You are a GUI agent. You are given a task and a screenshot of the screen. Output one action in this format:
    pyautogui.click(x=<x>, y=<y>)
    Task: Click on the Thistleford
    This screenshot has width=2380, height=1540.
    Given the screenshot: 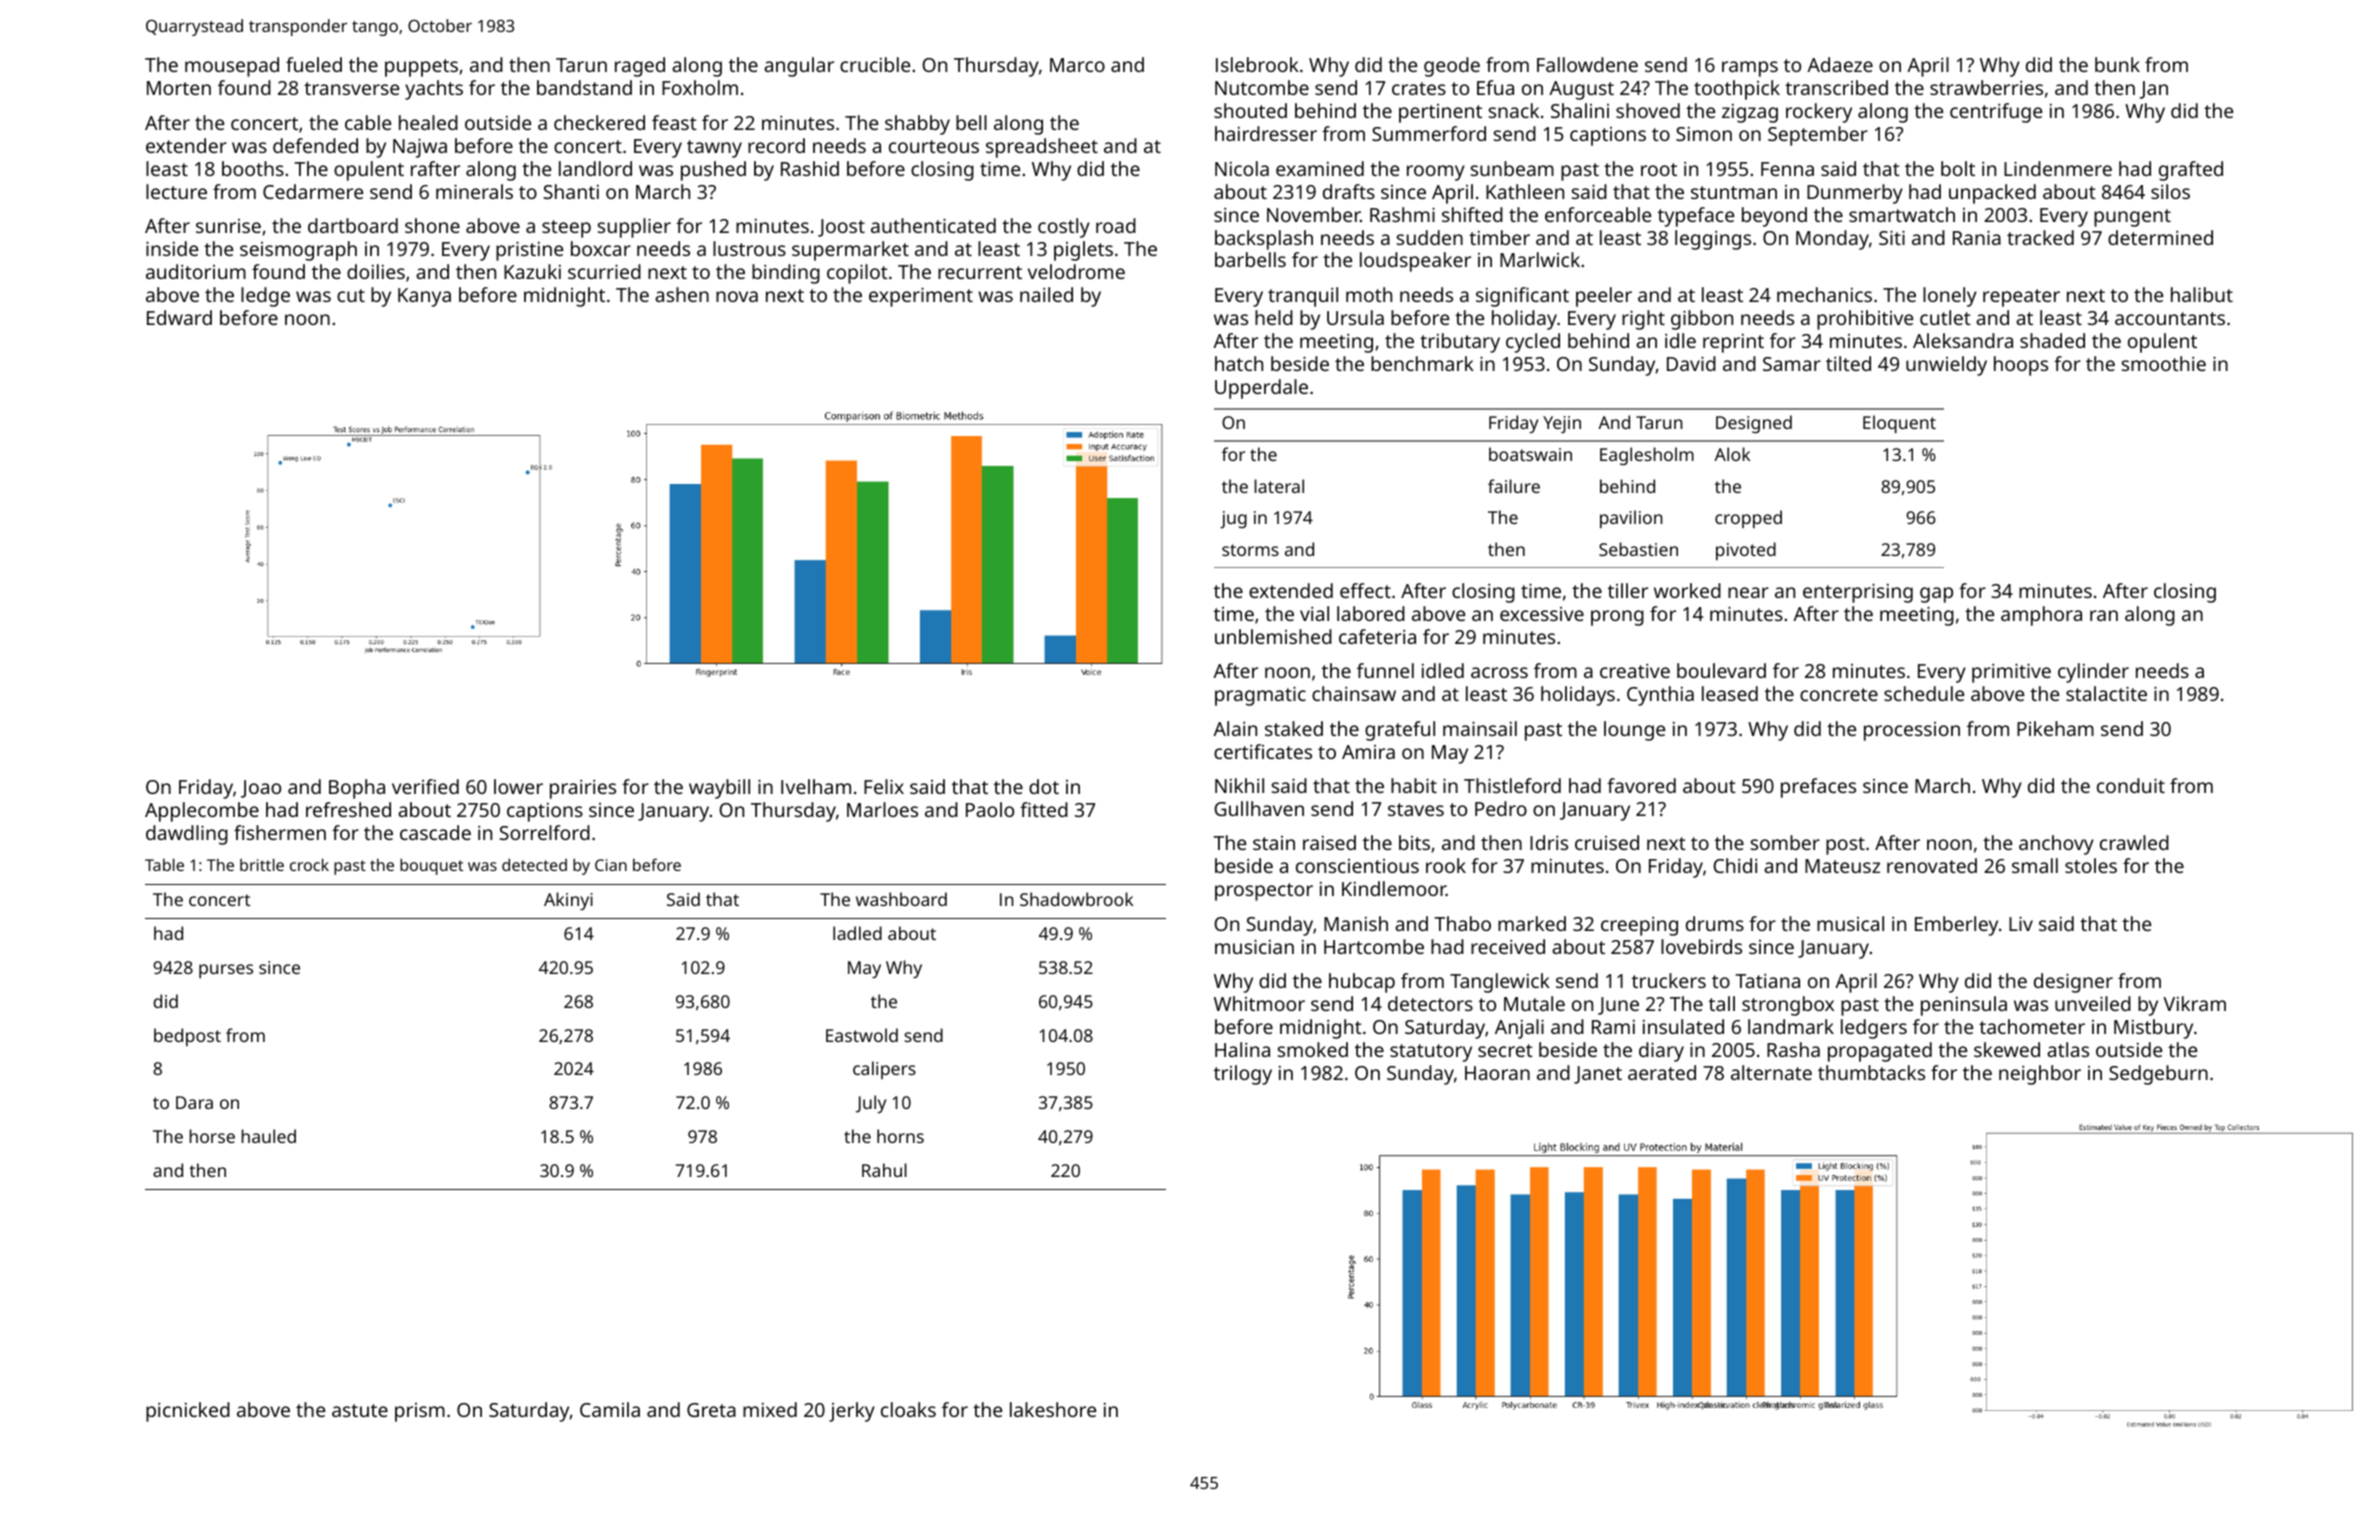 What is the action you would take?
    pyautogui.click(x=1512, y=785)
